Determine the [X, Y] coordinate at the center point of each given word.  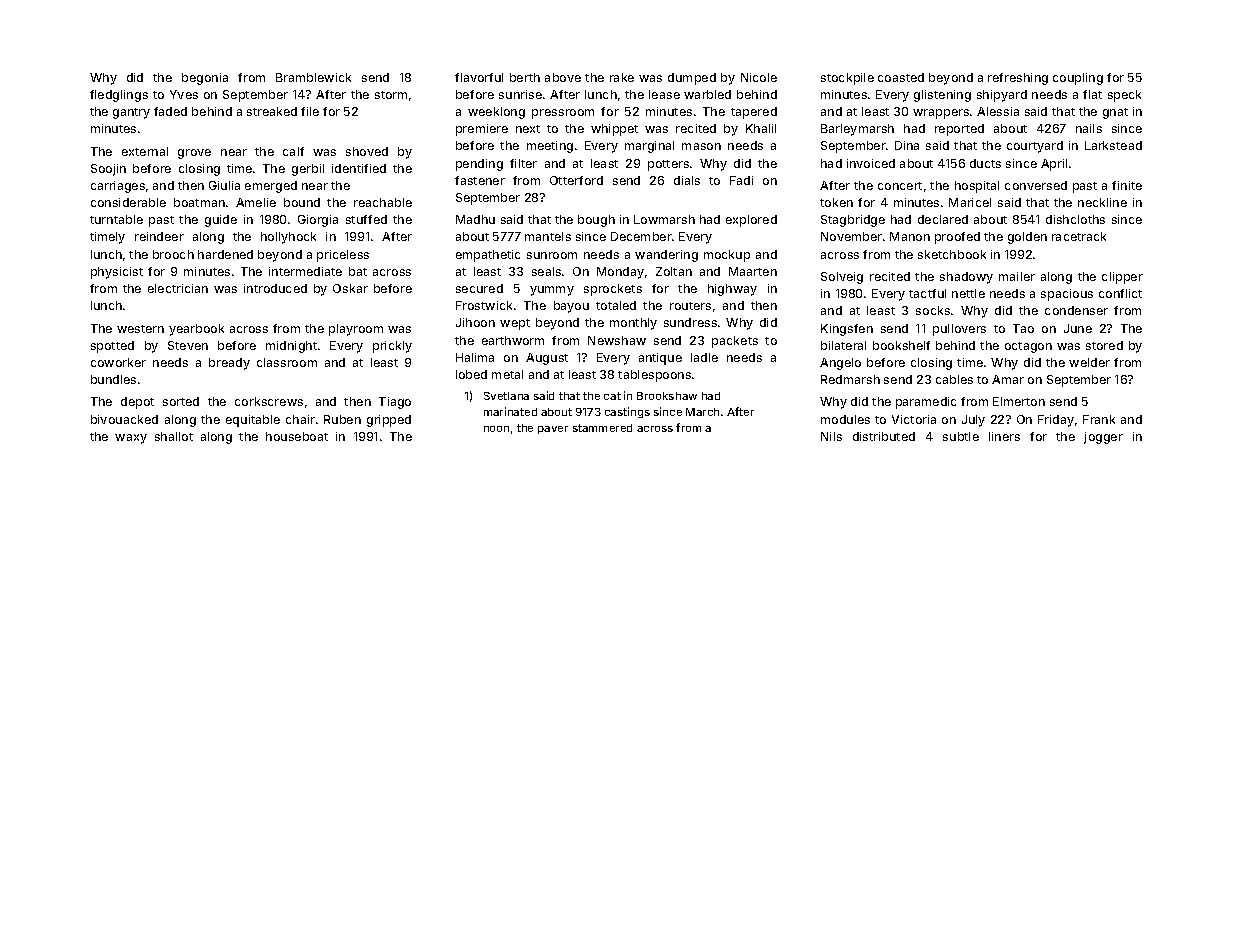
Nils [831, 436]
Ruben [342, 419]
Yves [184, 94]
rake [622, 77]
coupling [1078, 79]
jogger [1103, 438]
